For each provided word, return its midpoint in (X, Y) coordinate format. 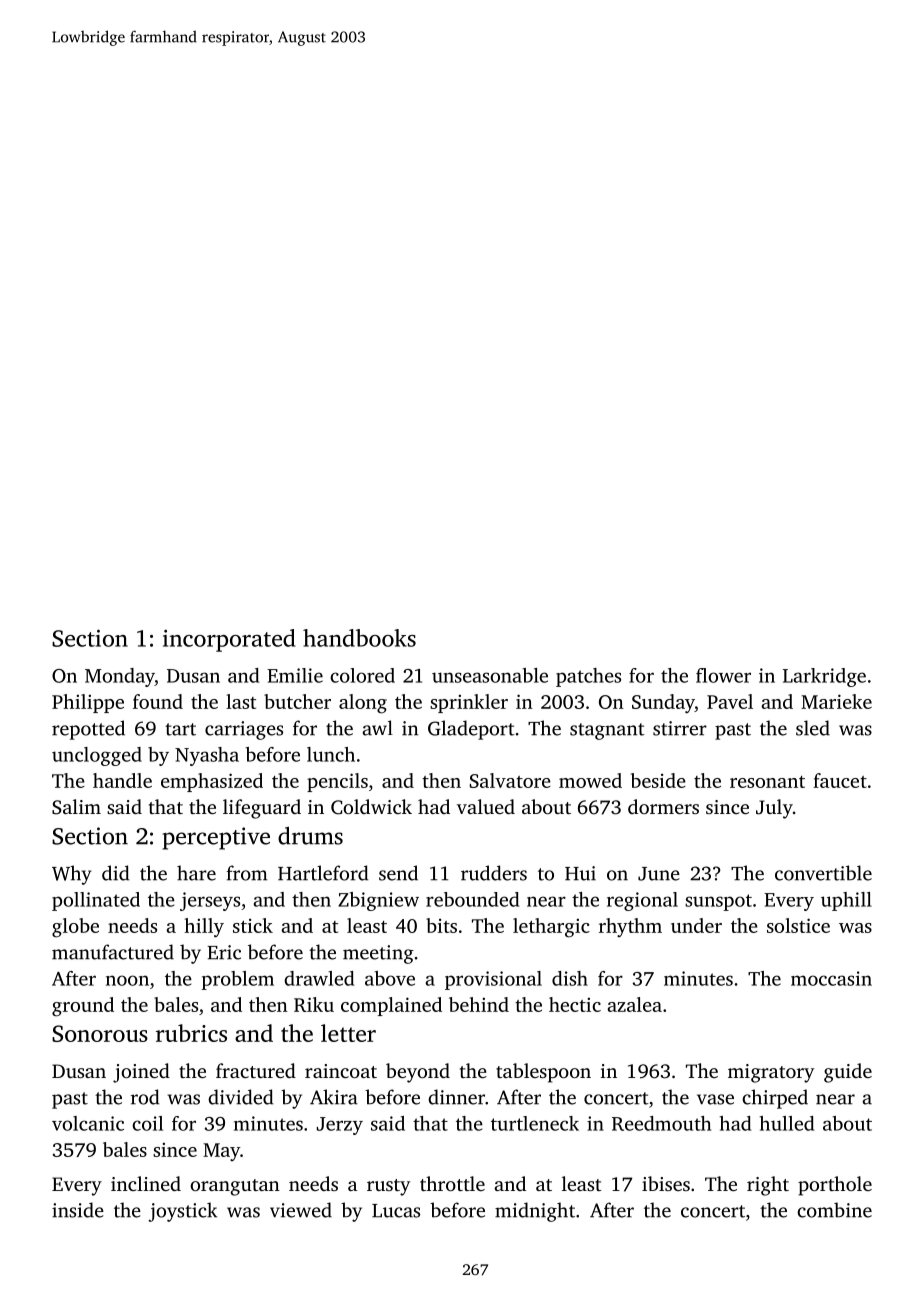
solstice (798, 925)
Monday (120, 677)
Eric (224, 952)
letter (348, 1033)
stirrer (680, 728)
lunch (331, 754)
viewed (301, 1210)
